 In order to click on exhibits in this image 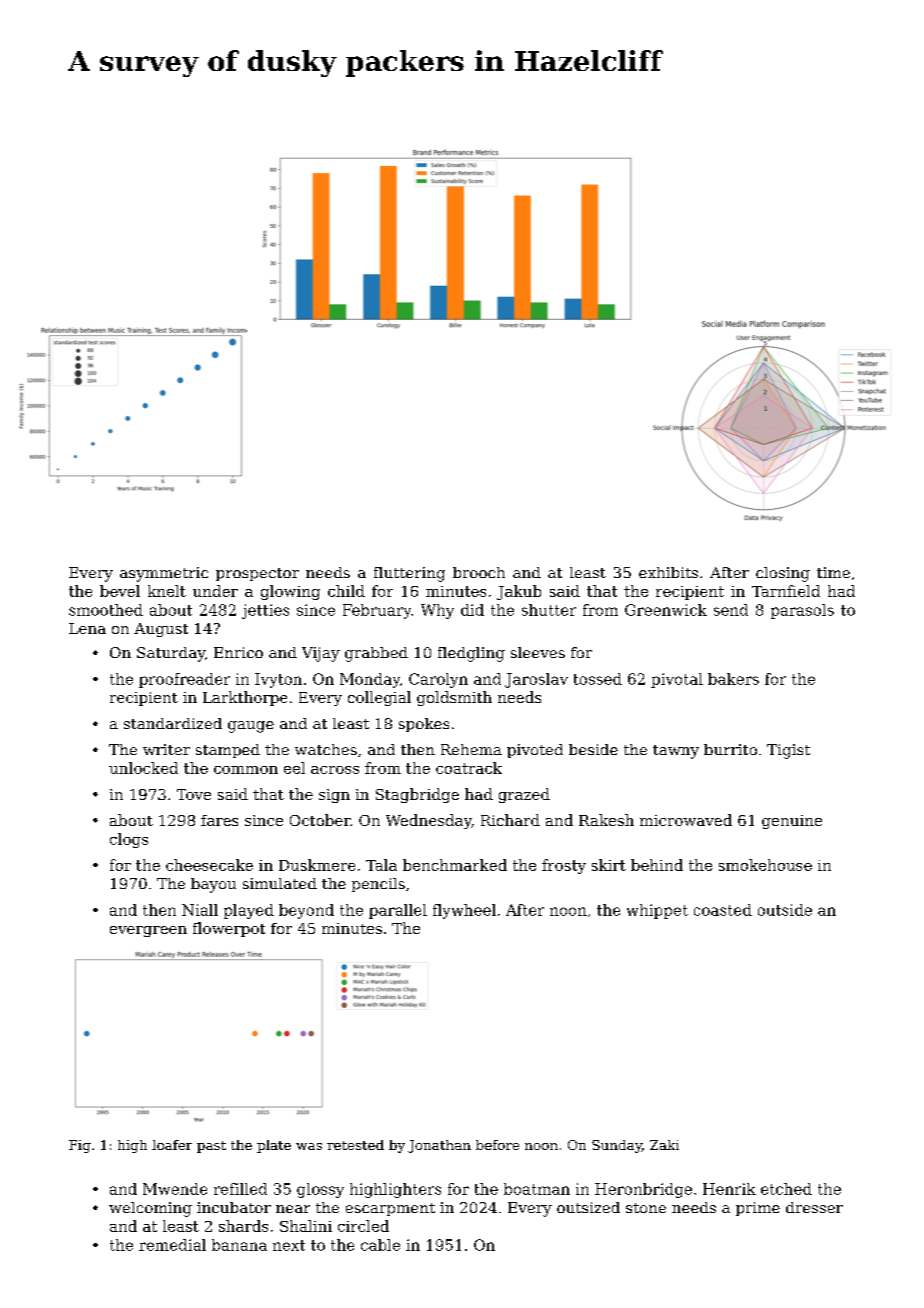, I will do `click(668, 572)`.
